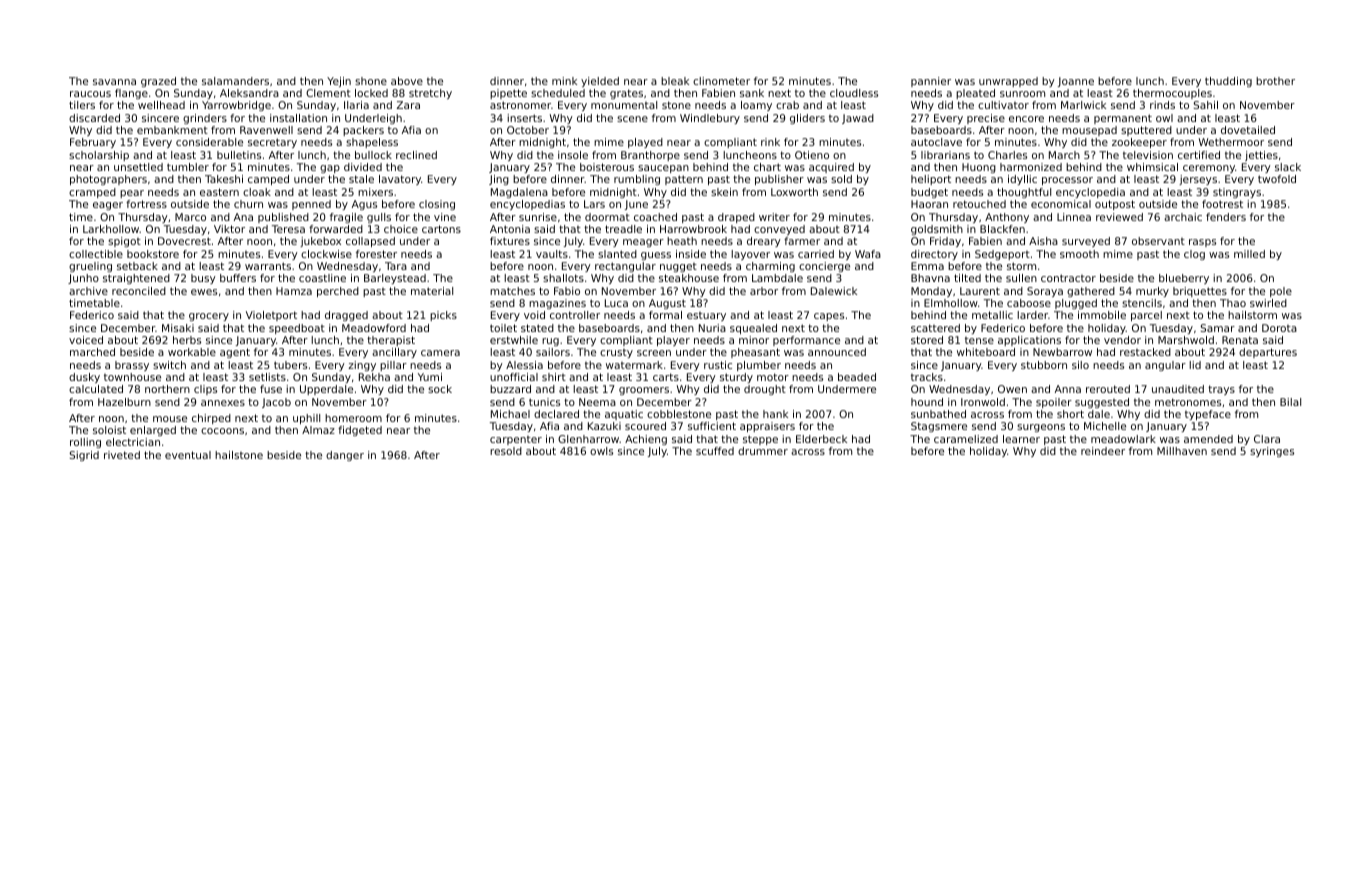 Image resolution: width=1372 pixels, height=887 pixels. Describe the element at coordinates (1248, 130) in the screenshot. I see `dovetailed` at that location.
